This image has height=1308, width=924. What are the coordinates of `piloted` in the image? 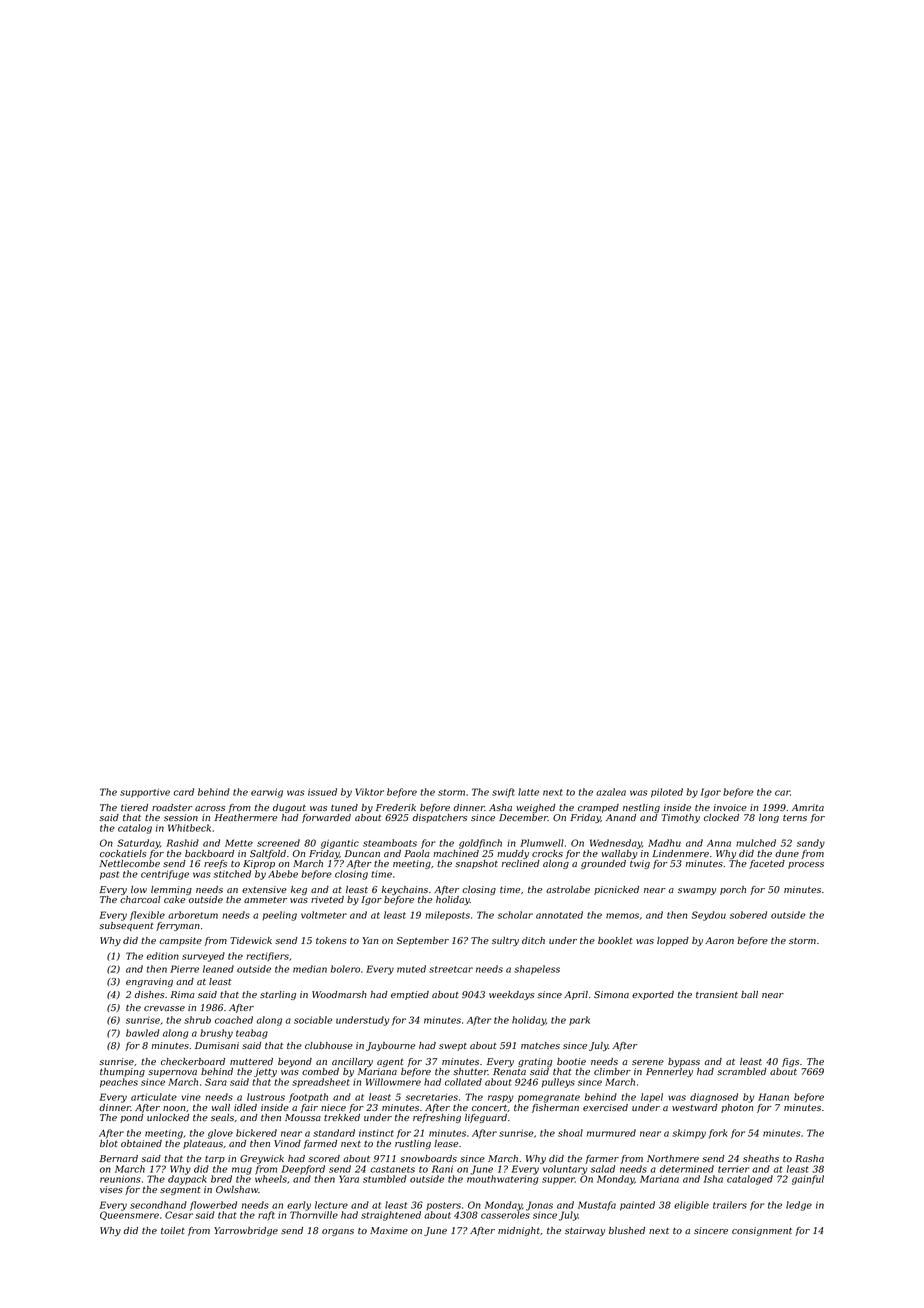 It's located at (667, 793).
